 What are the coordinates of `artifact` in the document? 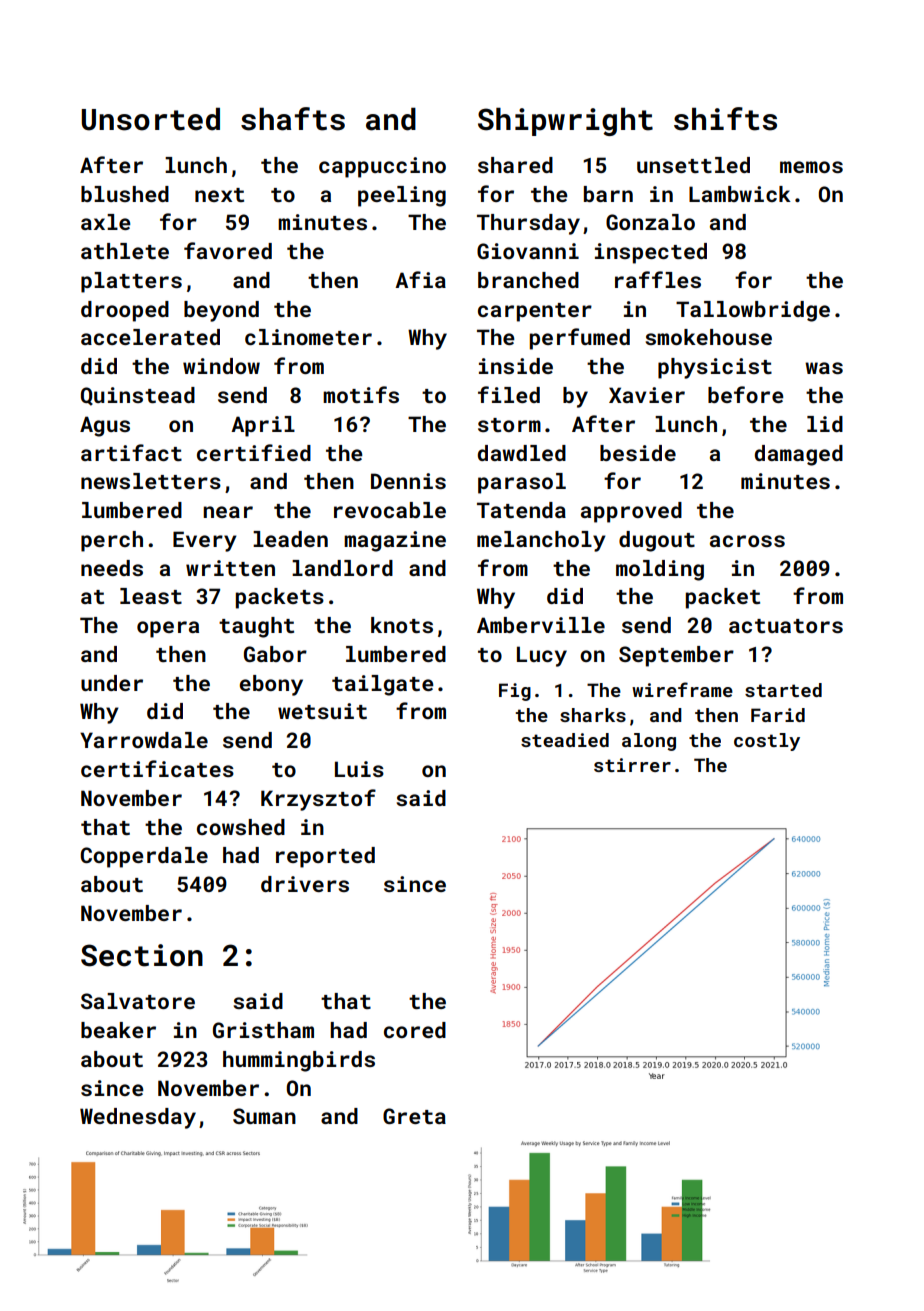 It's located at (131, 452).
